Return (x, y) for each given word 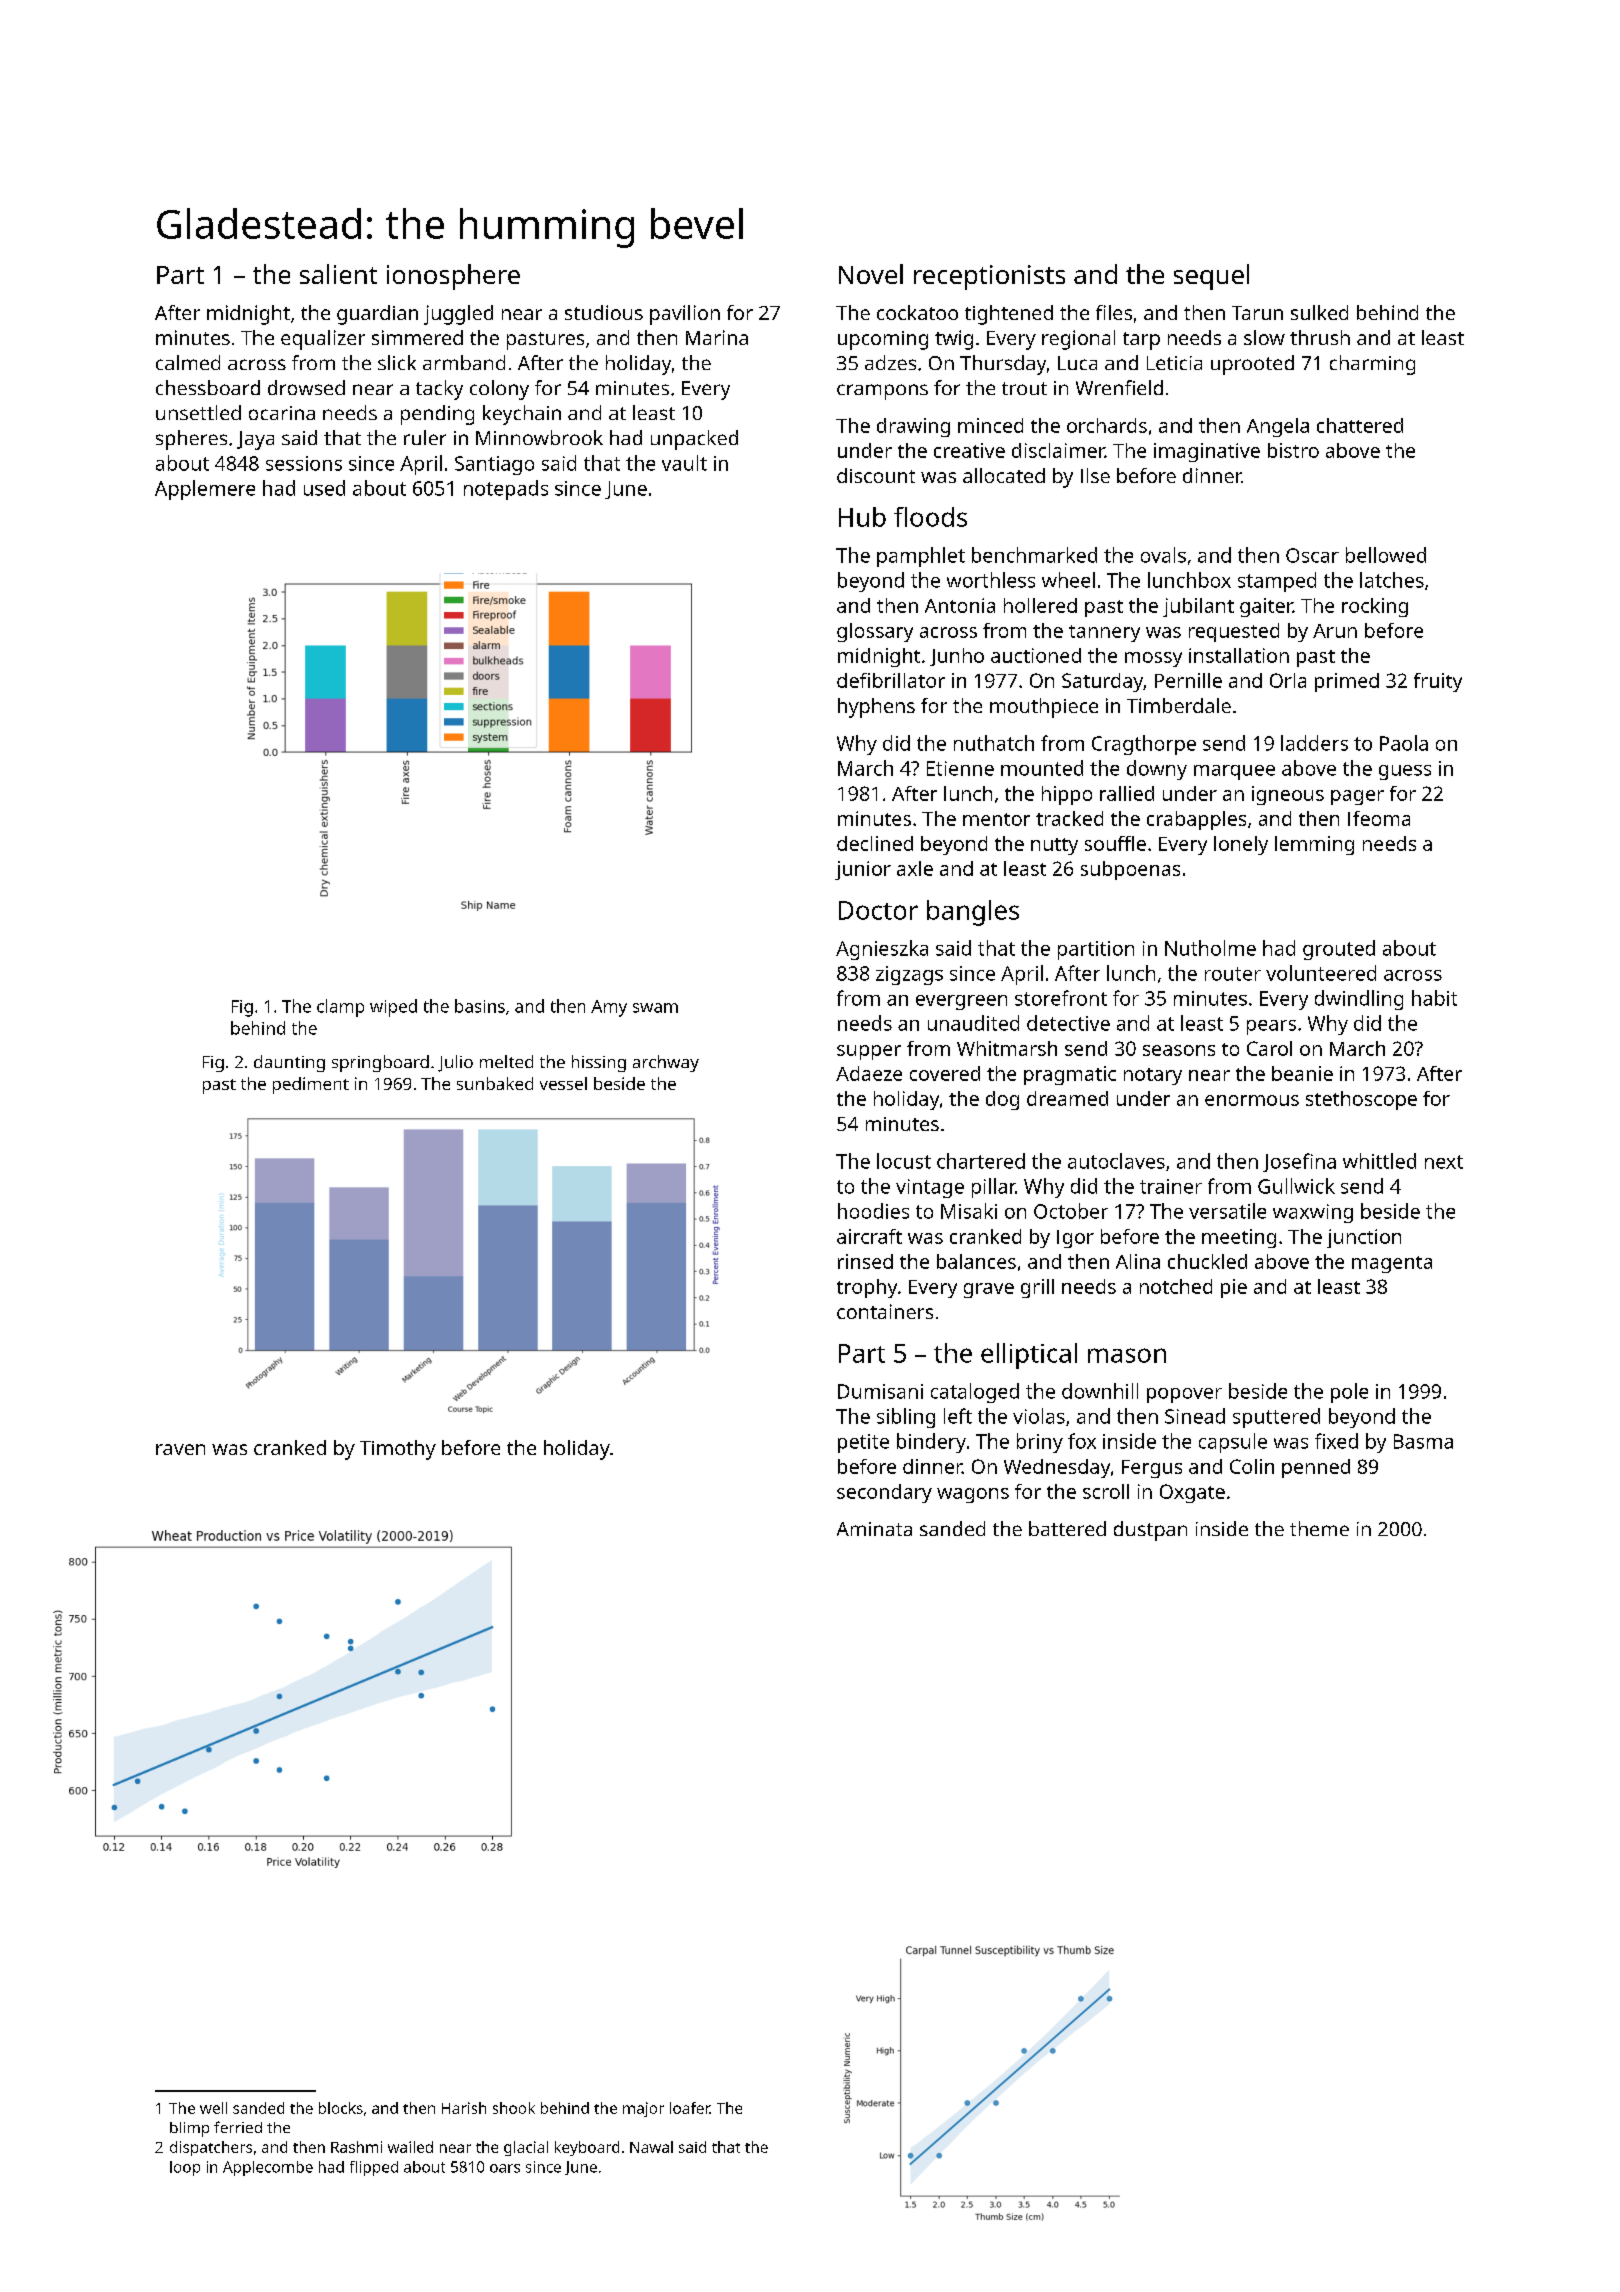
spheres (191, 440)
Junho (957, 657)
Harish (464, 2108)
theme (1319, 1528)
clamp (340, 1008)
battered (1067, 1528)
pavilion (685, 315)
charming (1372, 365)
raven (180, 1449)
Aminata (874, 1529)
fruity (1438, 682)
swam (655, 1008)
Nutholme (1210, 948)
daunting (289, 1063)
